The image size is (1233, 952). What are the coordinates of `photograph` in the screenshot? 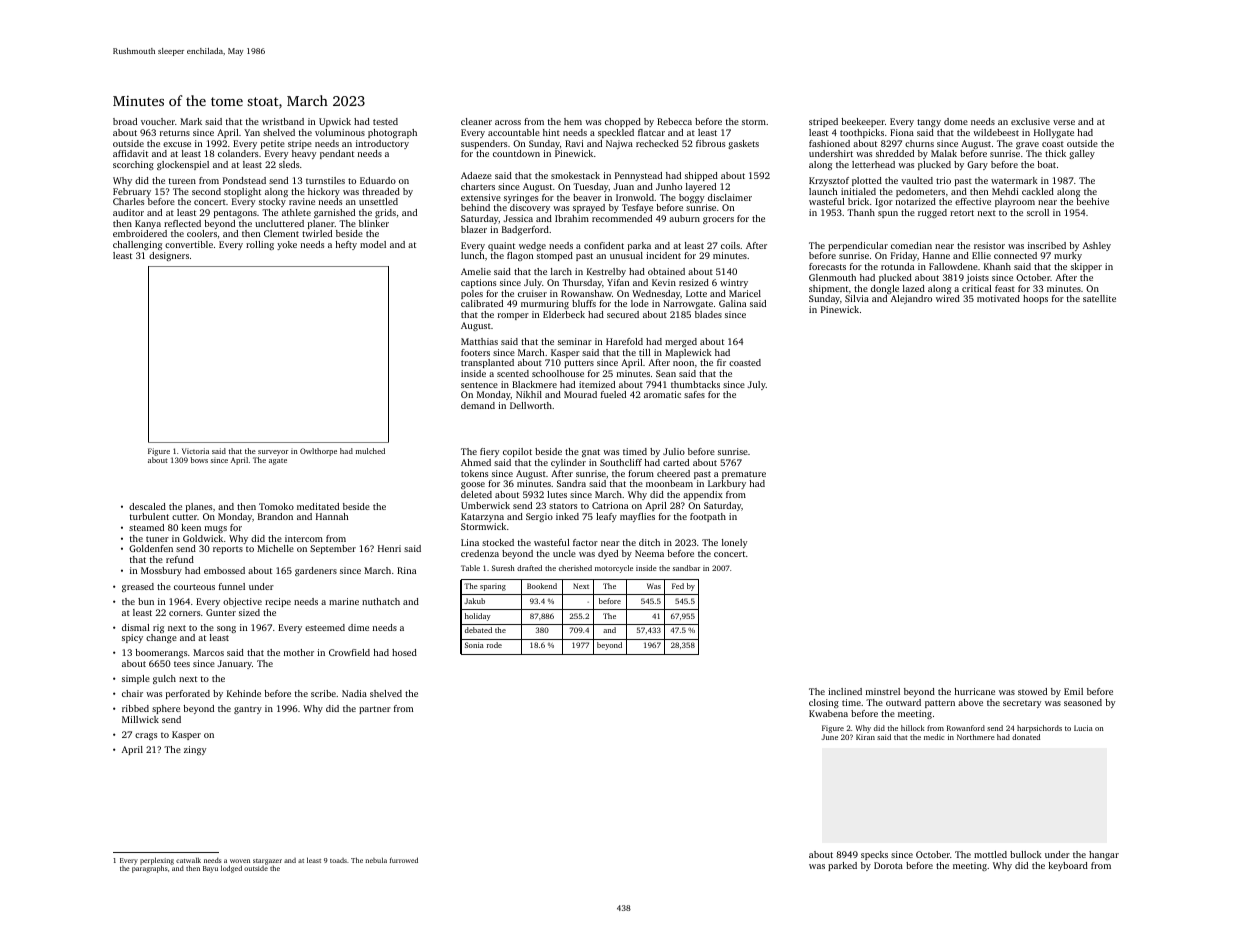 It's located at (392, 133).
